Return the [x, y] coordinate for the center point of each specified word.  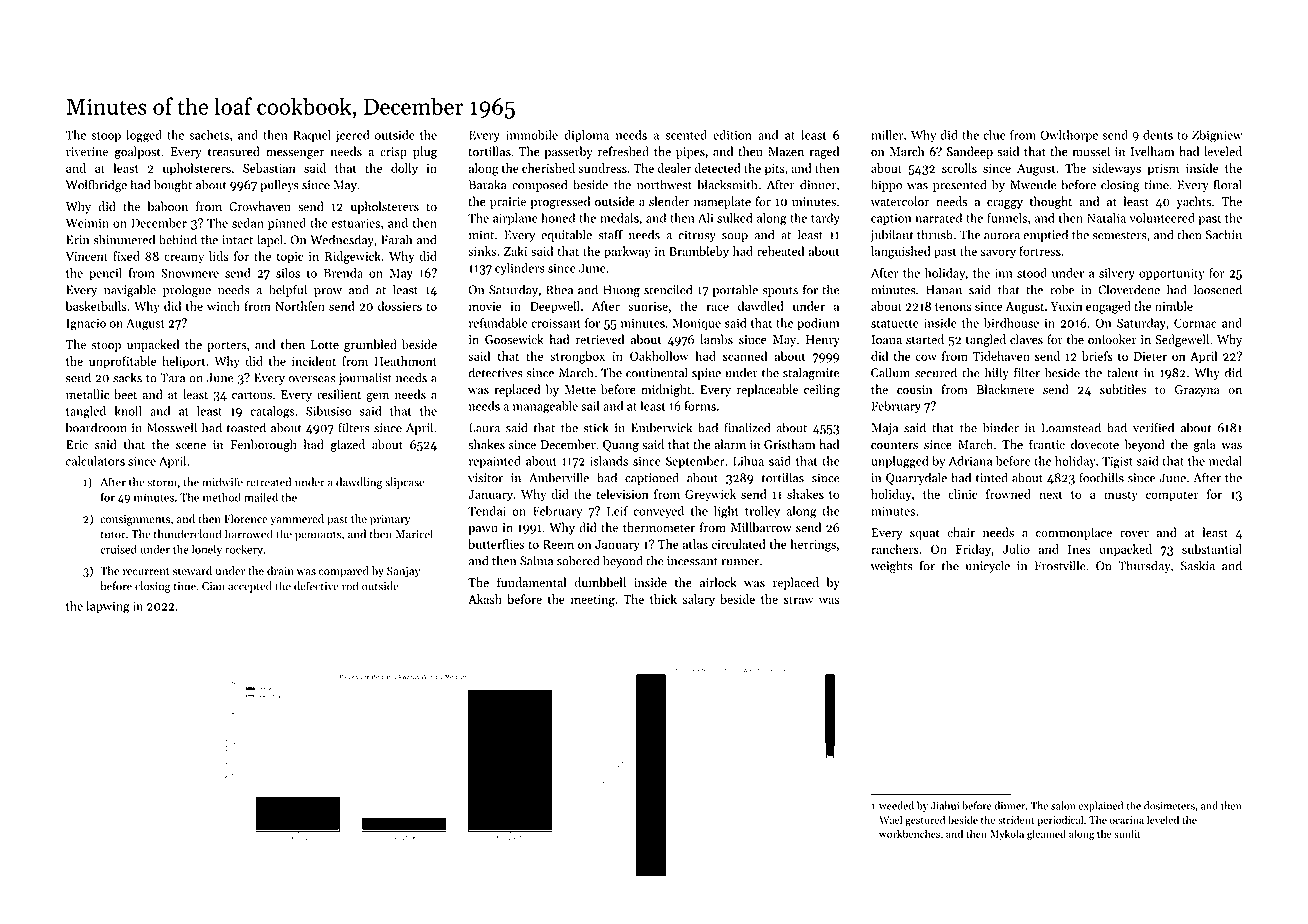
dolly [404, 169]
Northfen [300, 306]
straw [798, 600]
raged [824, 152]
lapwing [108, 607]
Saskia [1197, 565]
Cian [213, 586]
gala [1205, 445]
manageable [545, 407]
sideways [1116, 169]
